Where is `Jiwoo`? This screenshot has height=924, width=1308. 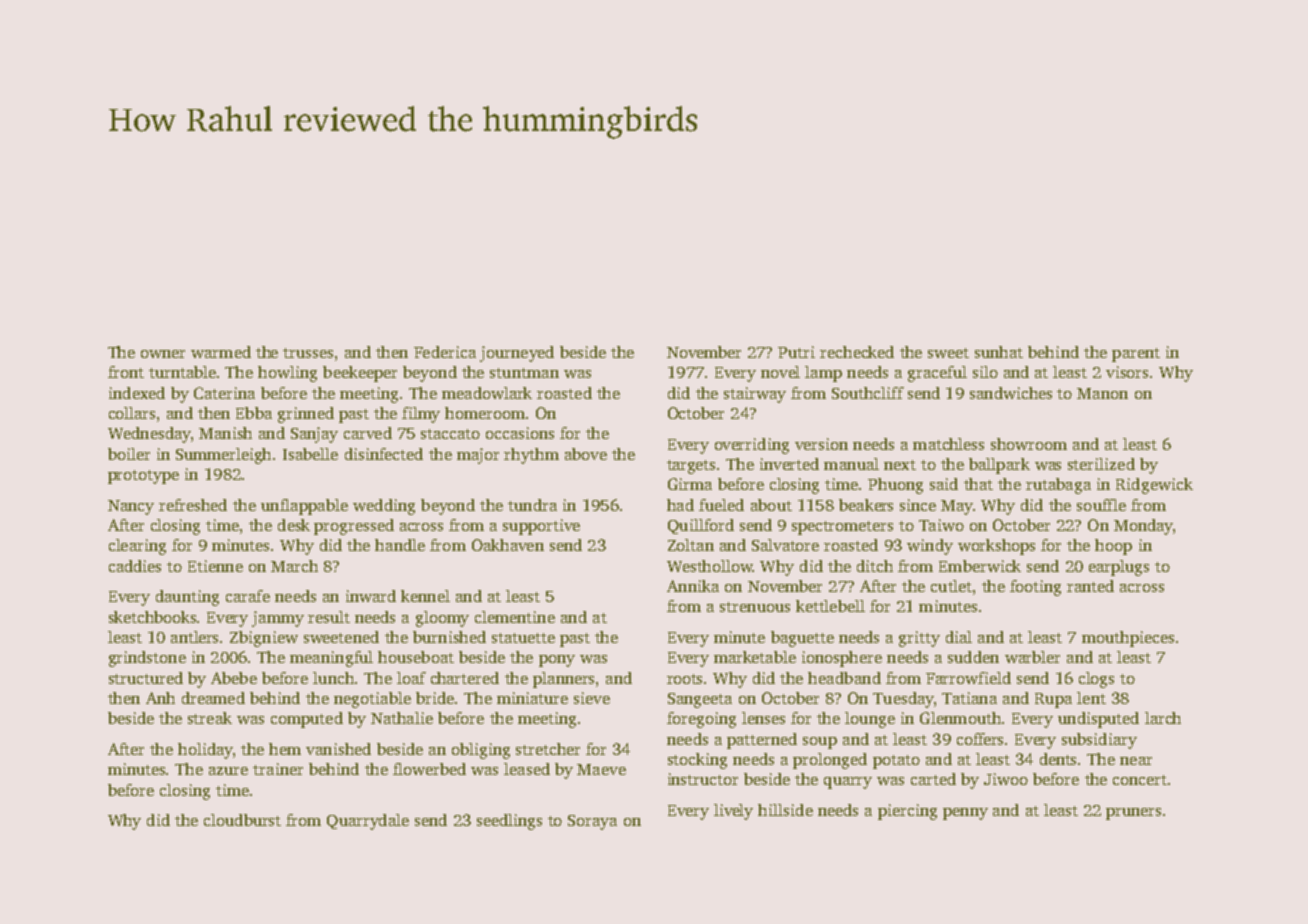
Jiwoo is located at coordinates (1006, 779).
